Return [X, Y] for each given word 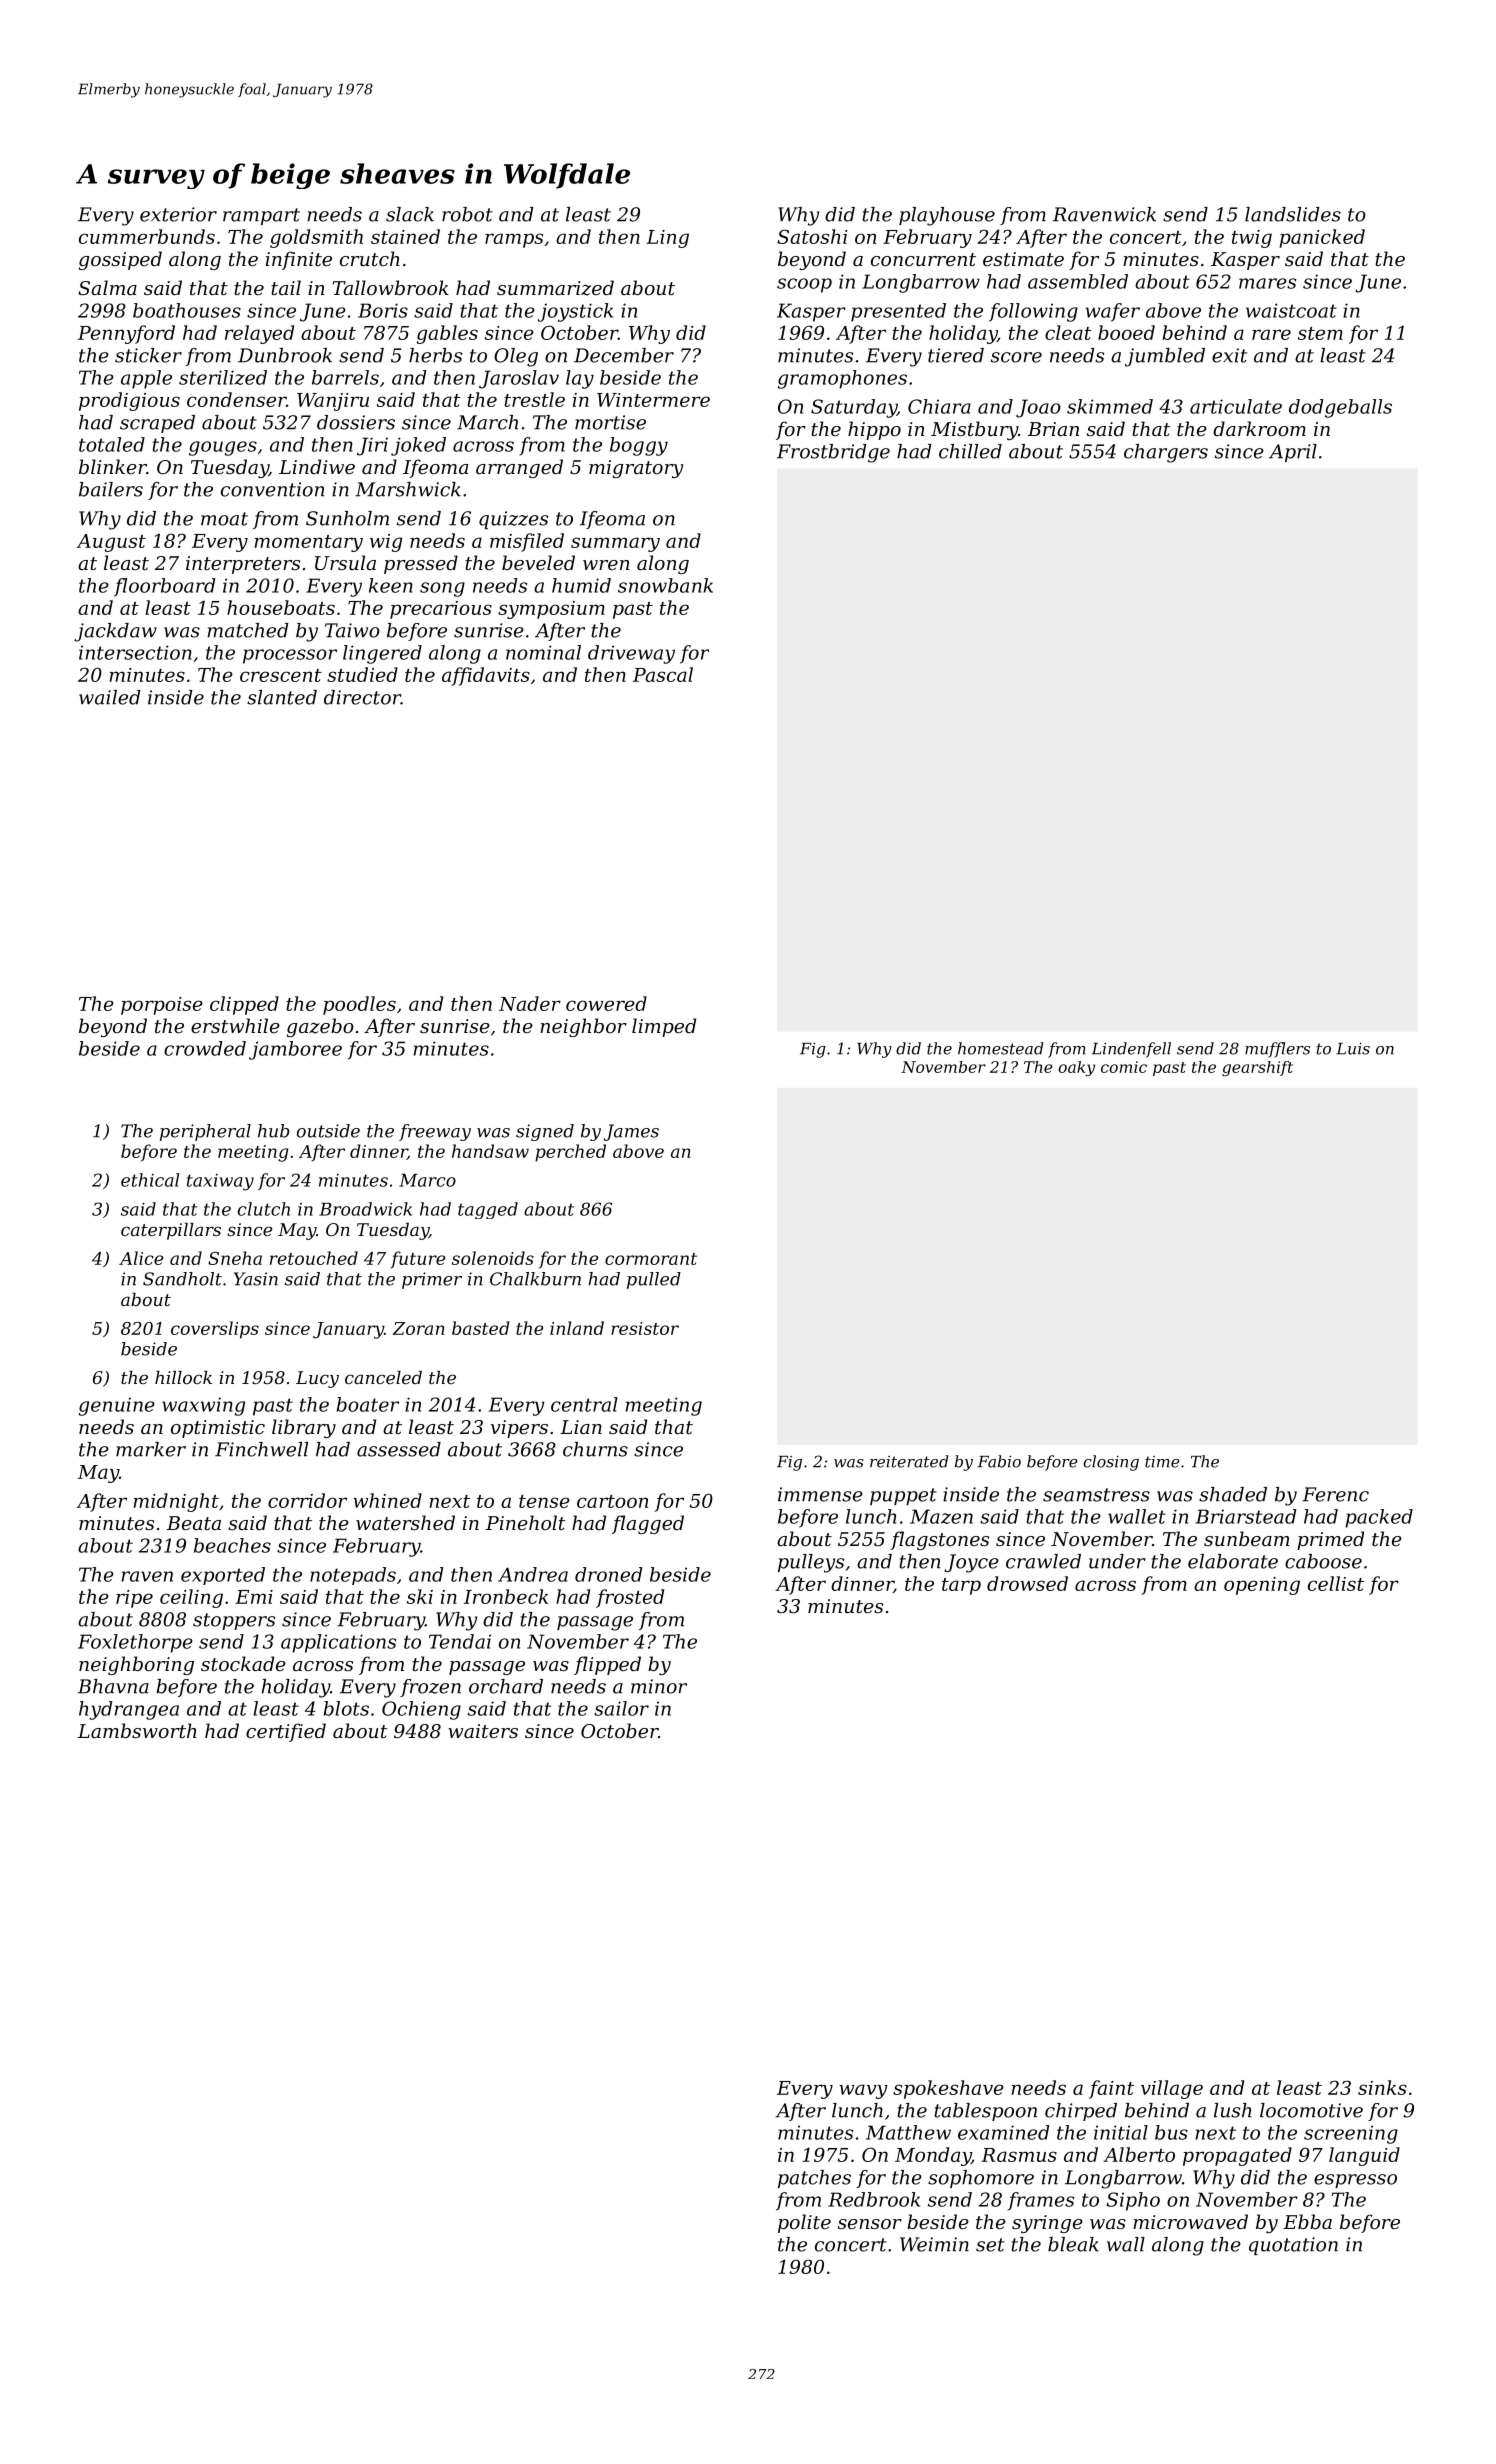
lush [1233, 2110]
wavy [863, 2091]
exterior [178, 214]
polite [804, 2223]
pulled [654, 1280]
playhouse [947, 216]
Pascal [663, 674]
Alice [141, 1258]
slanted [282, 697]
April [1293, 453]
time [1162, 1462]
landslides [1293, 214]
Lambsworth [137, 1730]
